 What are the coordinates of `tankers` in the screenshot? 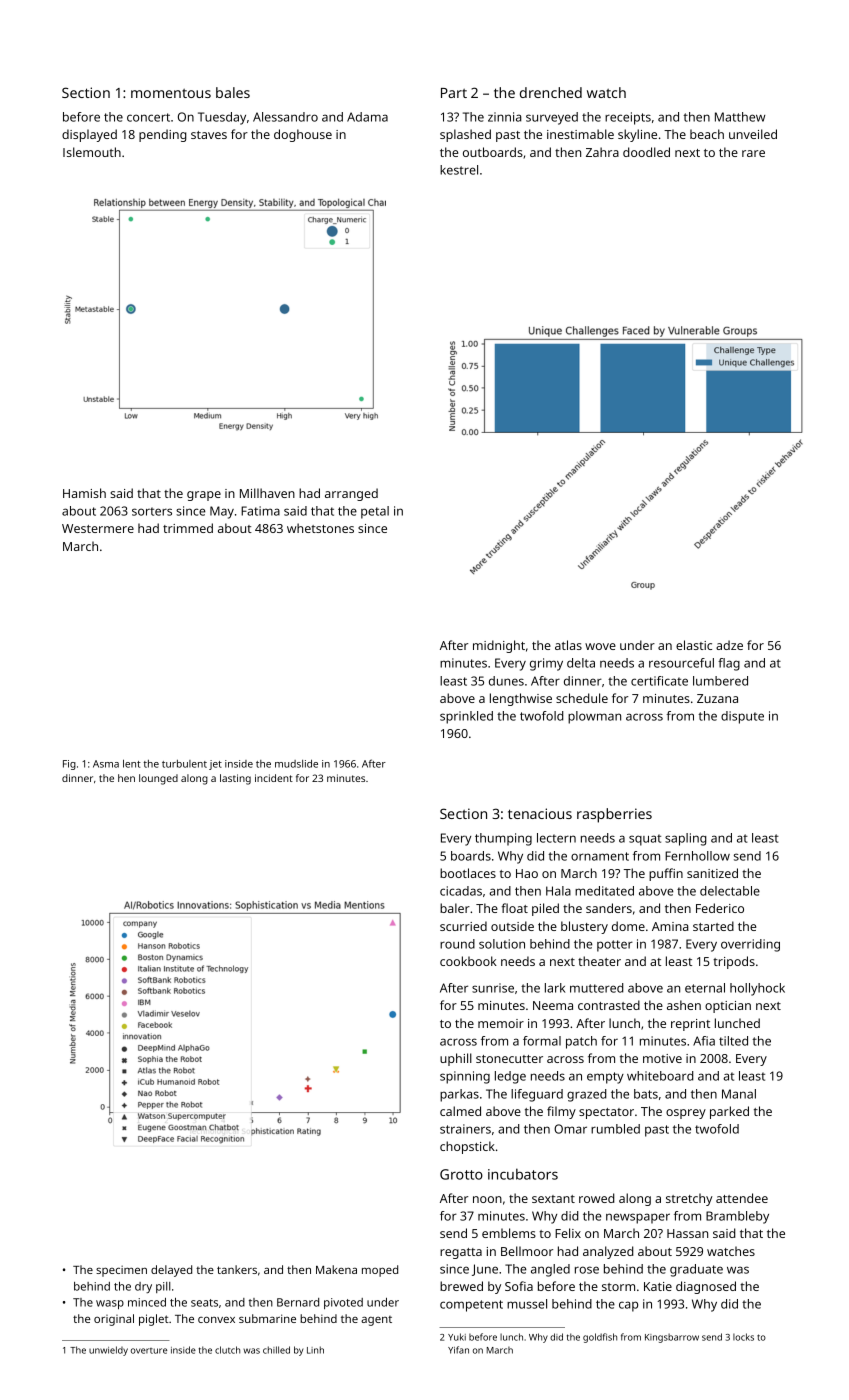 It's located at (237, 1269).
